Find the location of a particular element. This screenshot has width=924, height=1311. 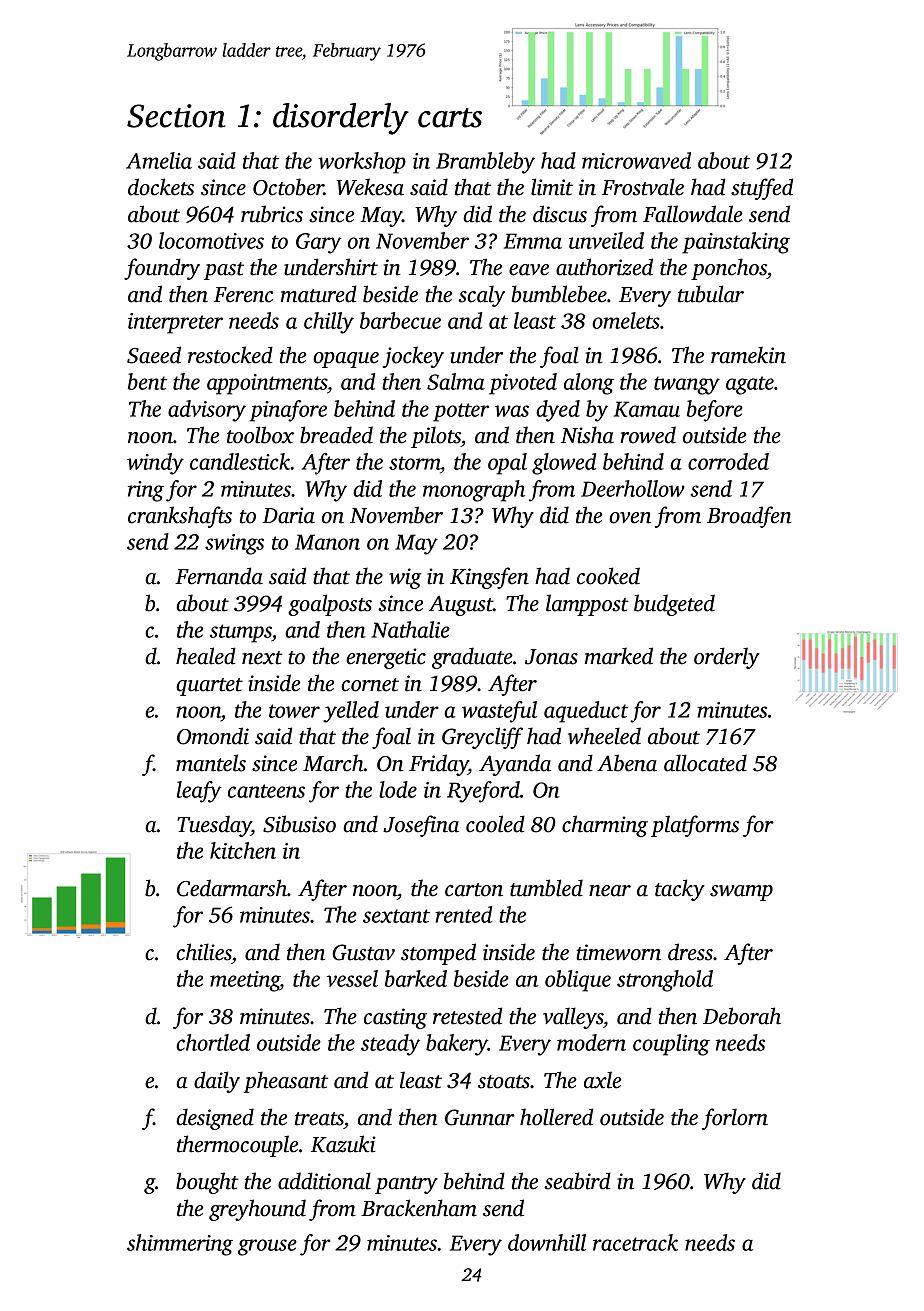

carts is located at coordinates (450, 118).
